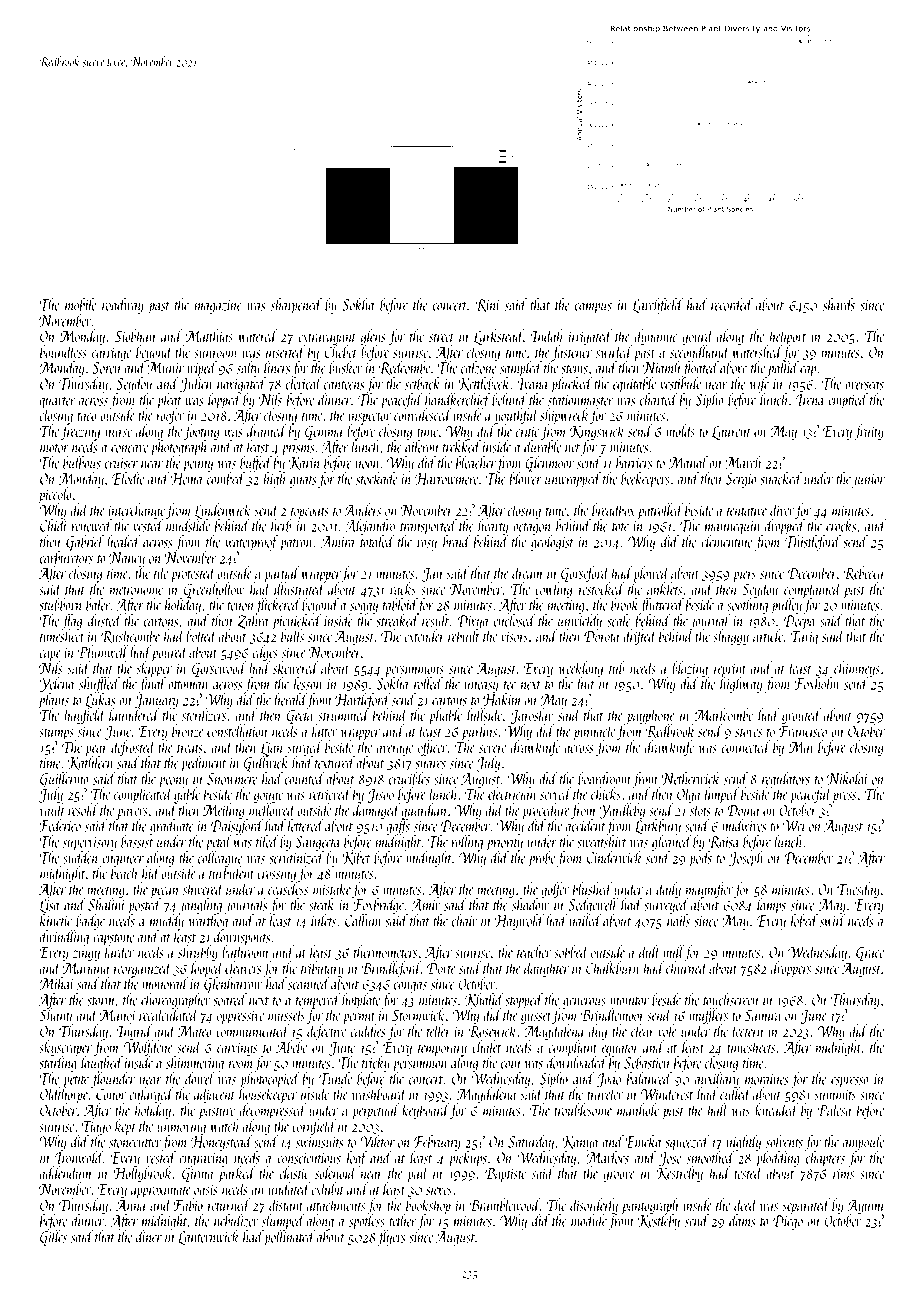  What do you see at coordinates (364, 608) in the screenshot?
I see `soggy` at bounding box center [364, 608].
